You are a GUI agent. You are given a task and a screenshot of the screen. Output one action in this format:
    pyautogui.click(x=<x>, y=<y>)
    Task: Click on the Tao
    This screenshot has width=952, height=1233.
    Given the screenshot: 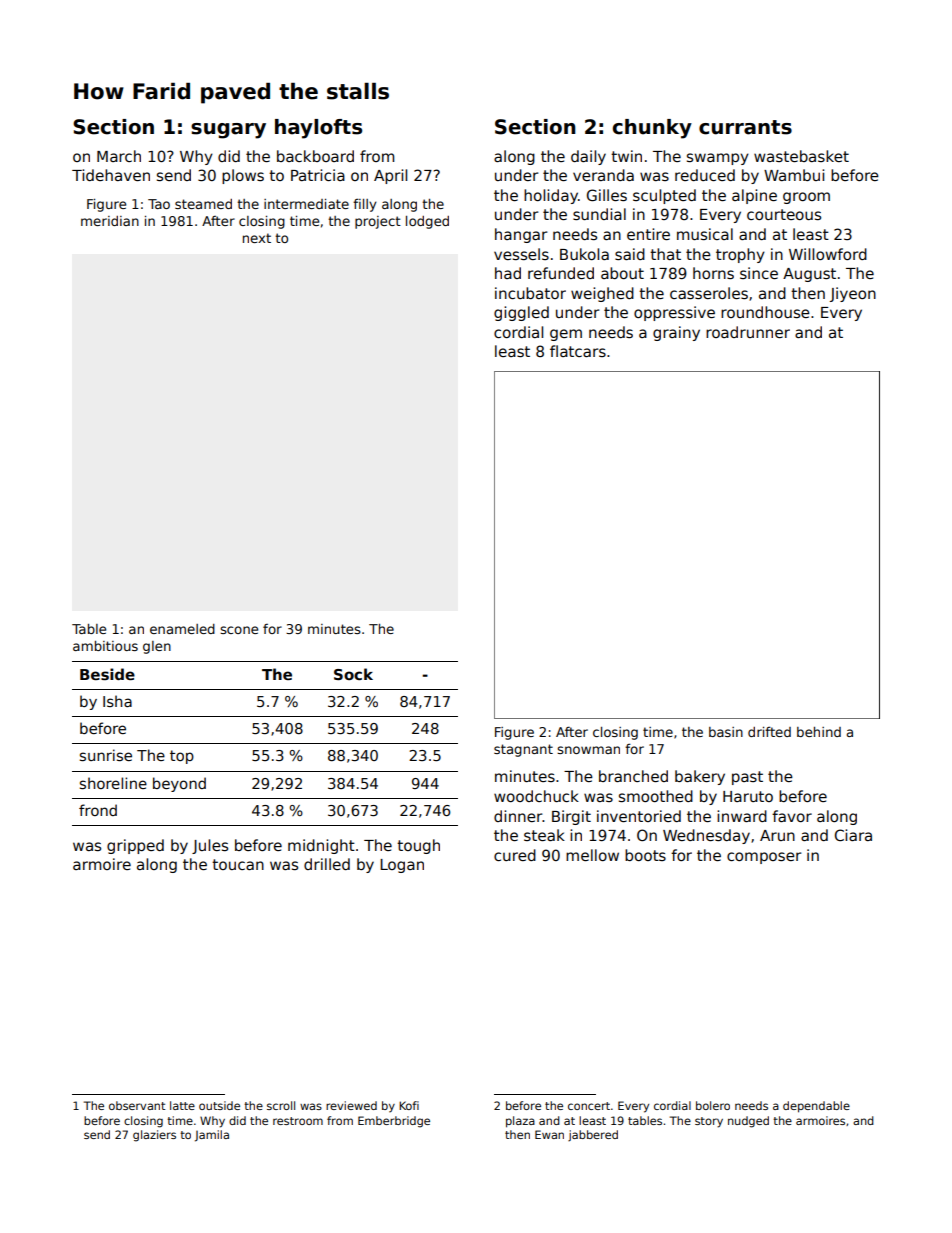 What is the action you would take?
    pyautogui.click(x=159, y=204)
